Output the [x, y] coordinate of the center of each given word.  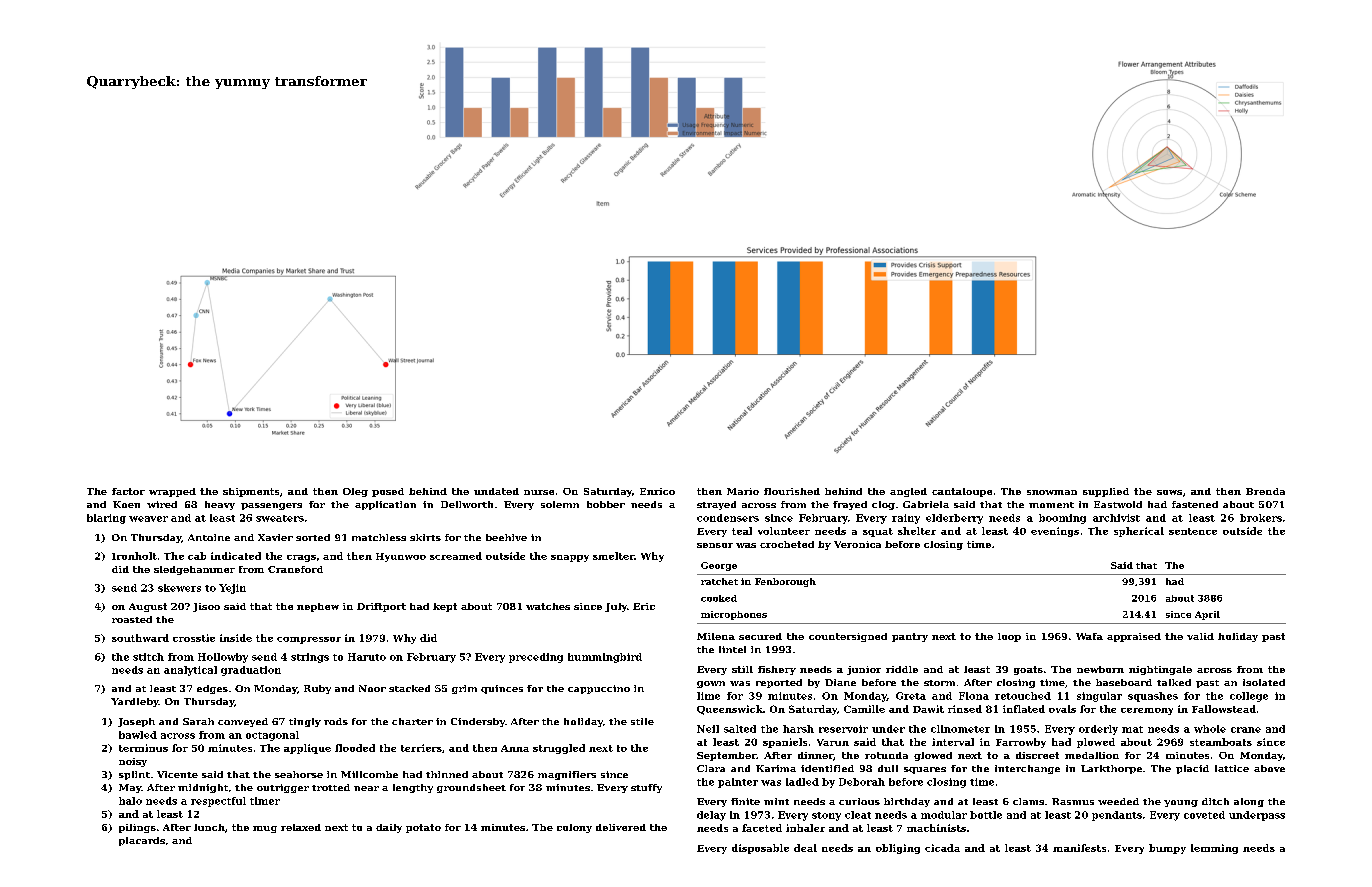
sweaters [280, 518]
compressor [309, 640]
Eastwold [1118, 504]
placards [142, 841]
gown [711, 684]
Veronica [857, 544]
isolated [1264, 682]
